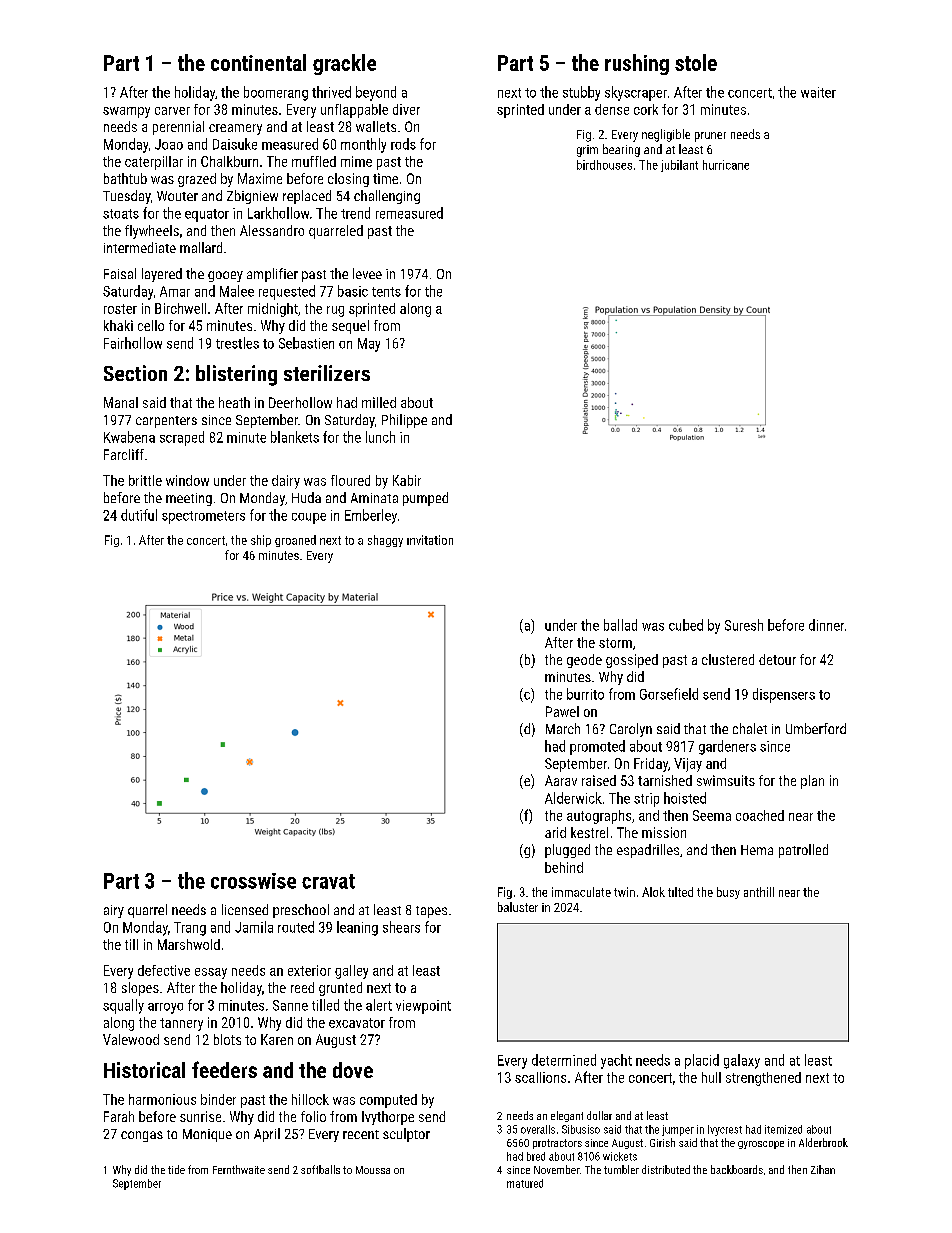  I want to click on hurricane, so click(726, 165).
